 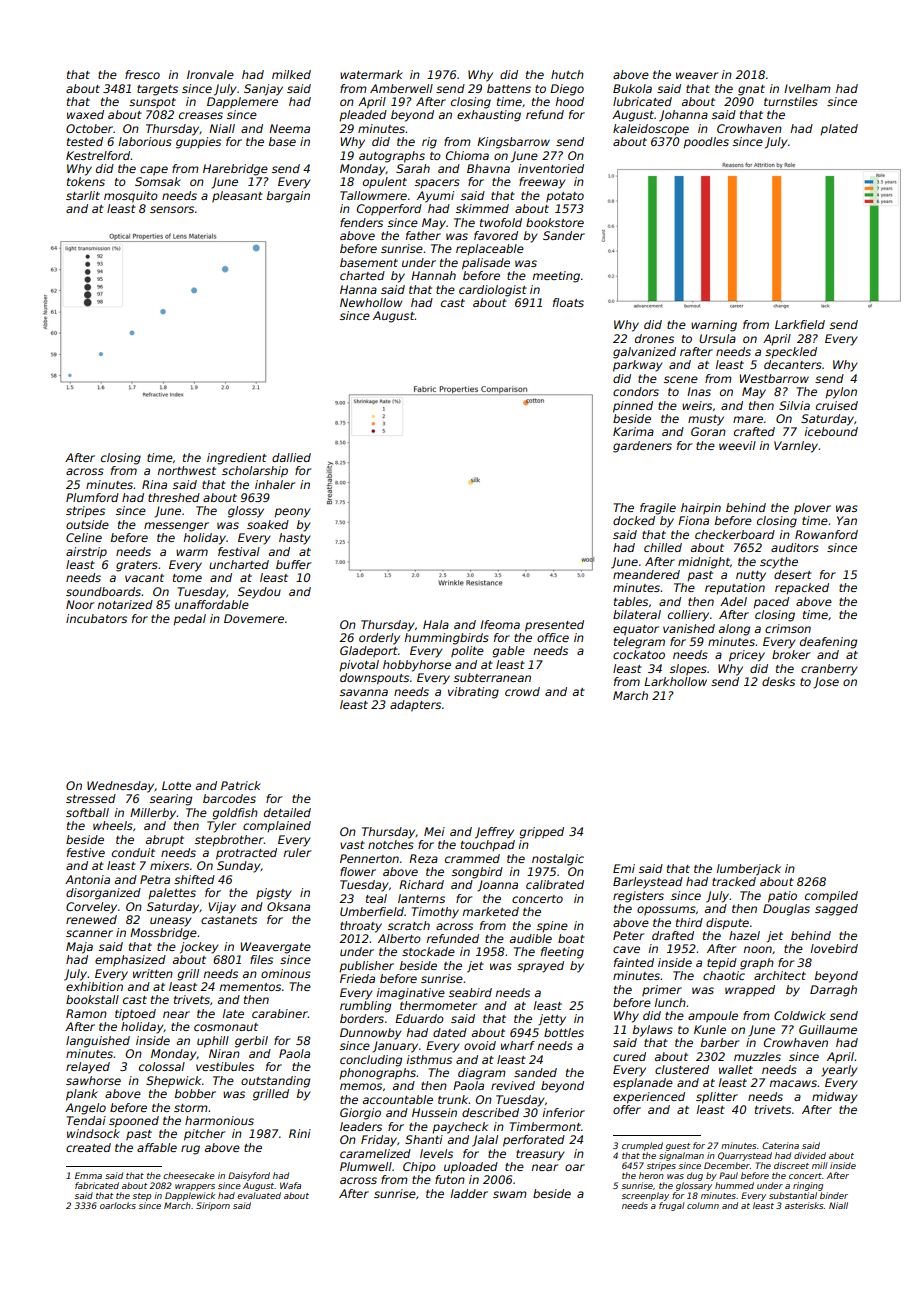 I want to click on hutch, so click(x=567, y=74).
